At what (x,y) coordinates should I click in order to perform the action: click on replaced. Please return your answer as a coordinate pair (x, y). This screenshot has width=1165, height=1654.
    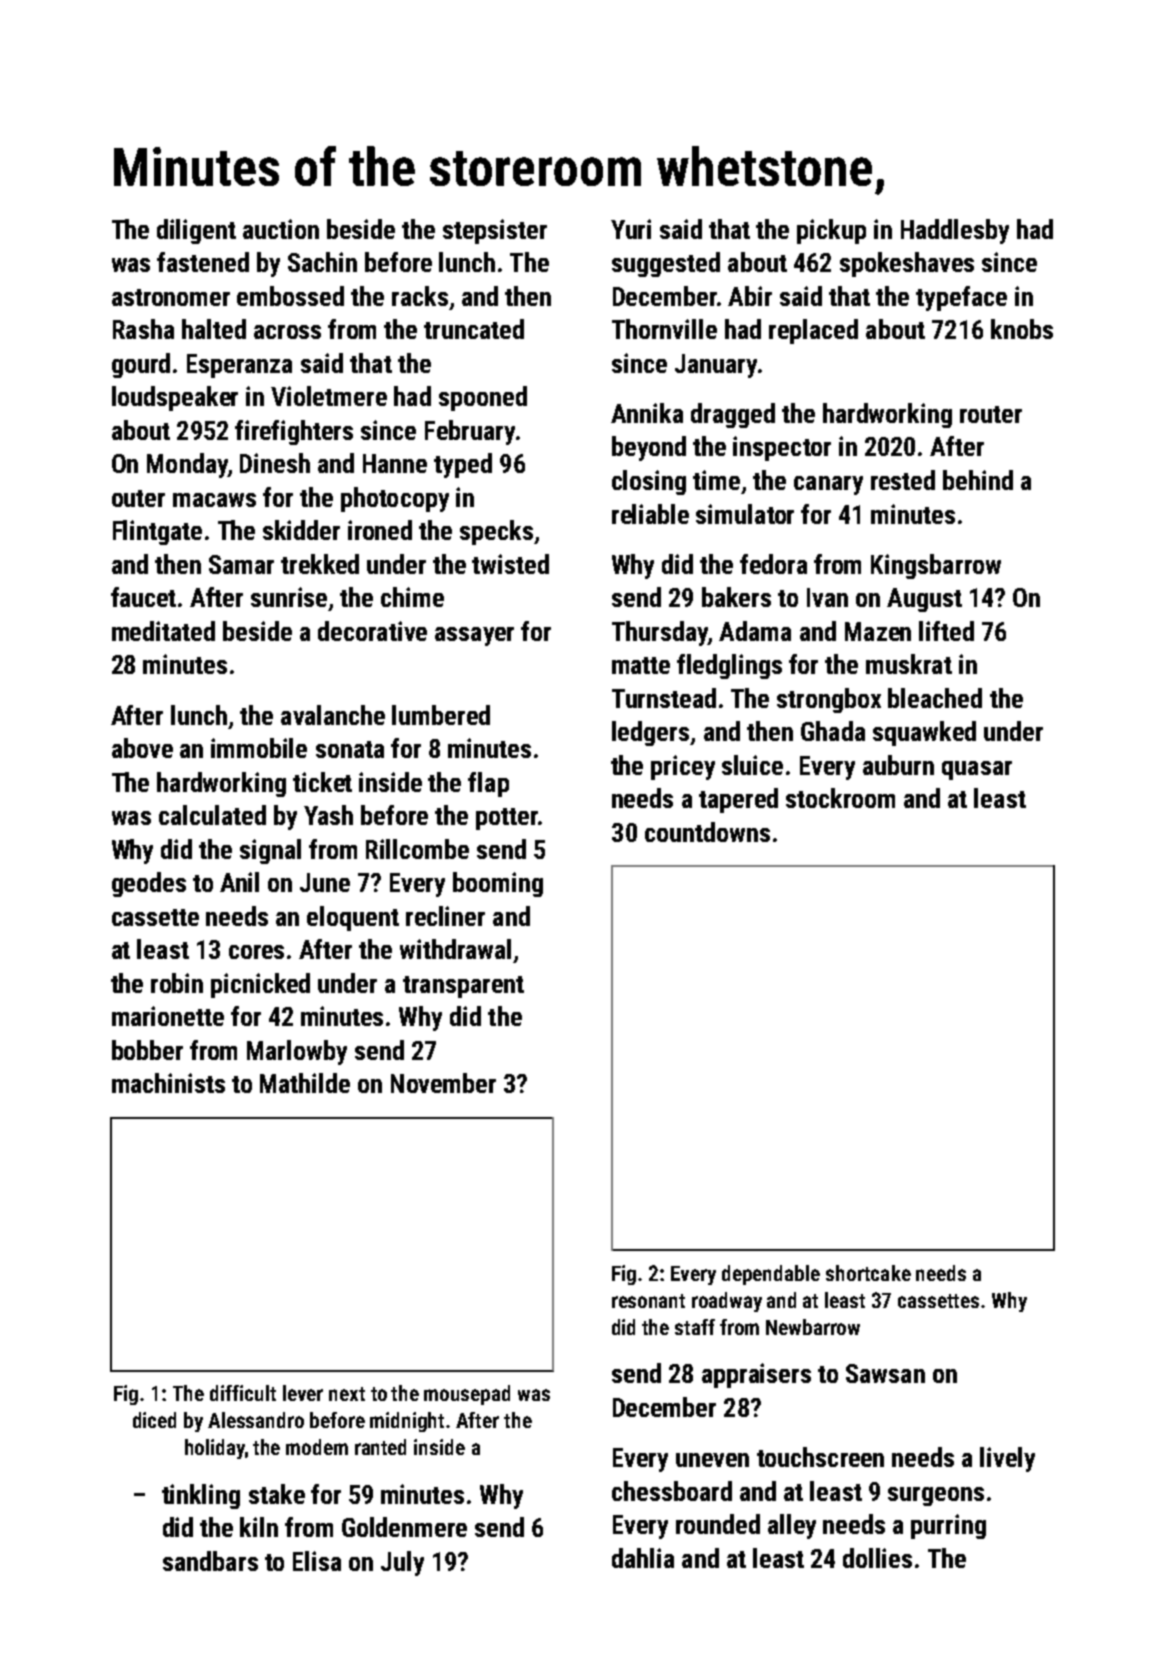
    Looking at the image, I should click on (813, 331).
